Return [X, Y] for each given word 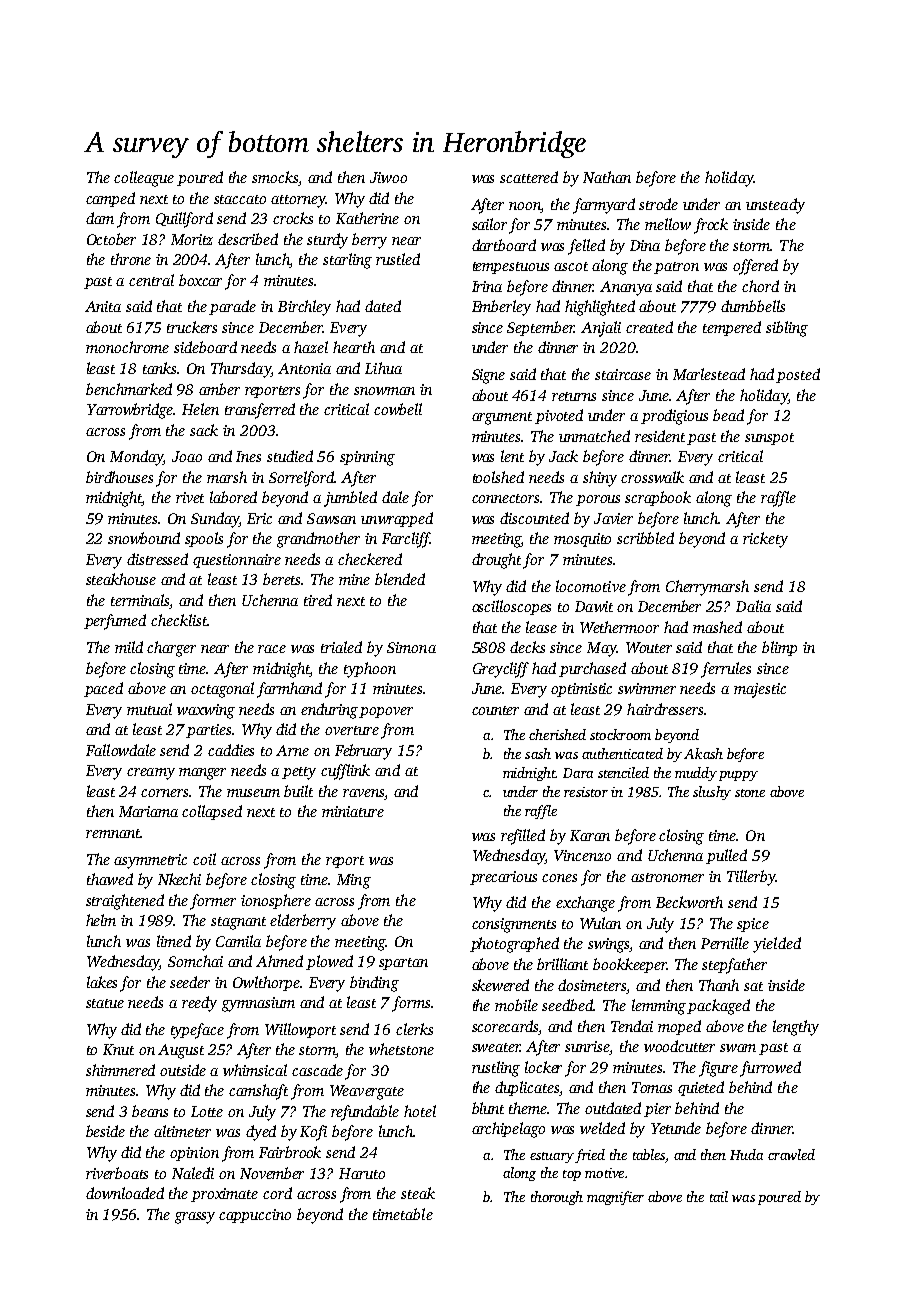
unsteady [775, 206]
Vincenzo [582, 855]
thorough [557, 1198]
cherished [557, 734]
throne [131, 259]
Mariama [148, 811]
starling [347, 261]
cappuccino [255, 1216]
